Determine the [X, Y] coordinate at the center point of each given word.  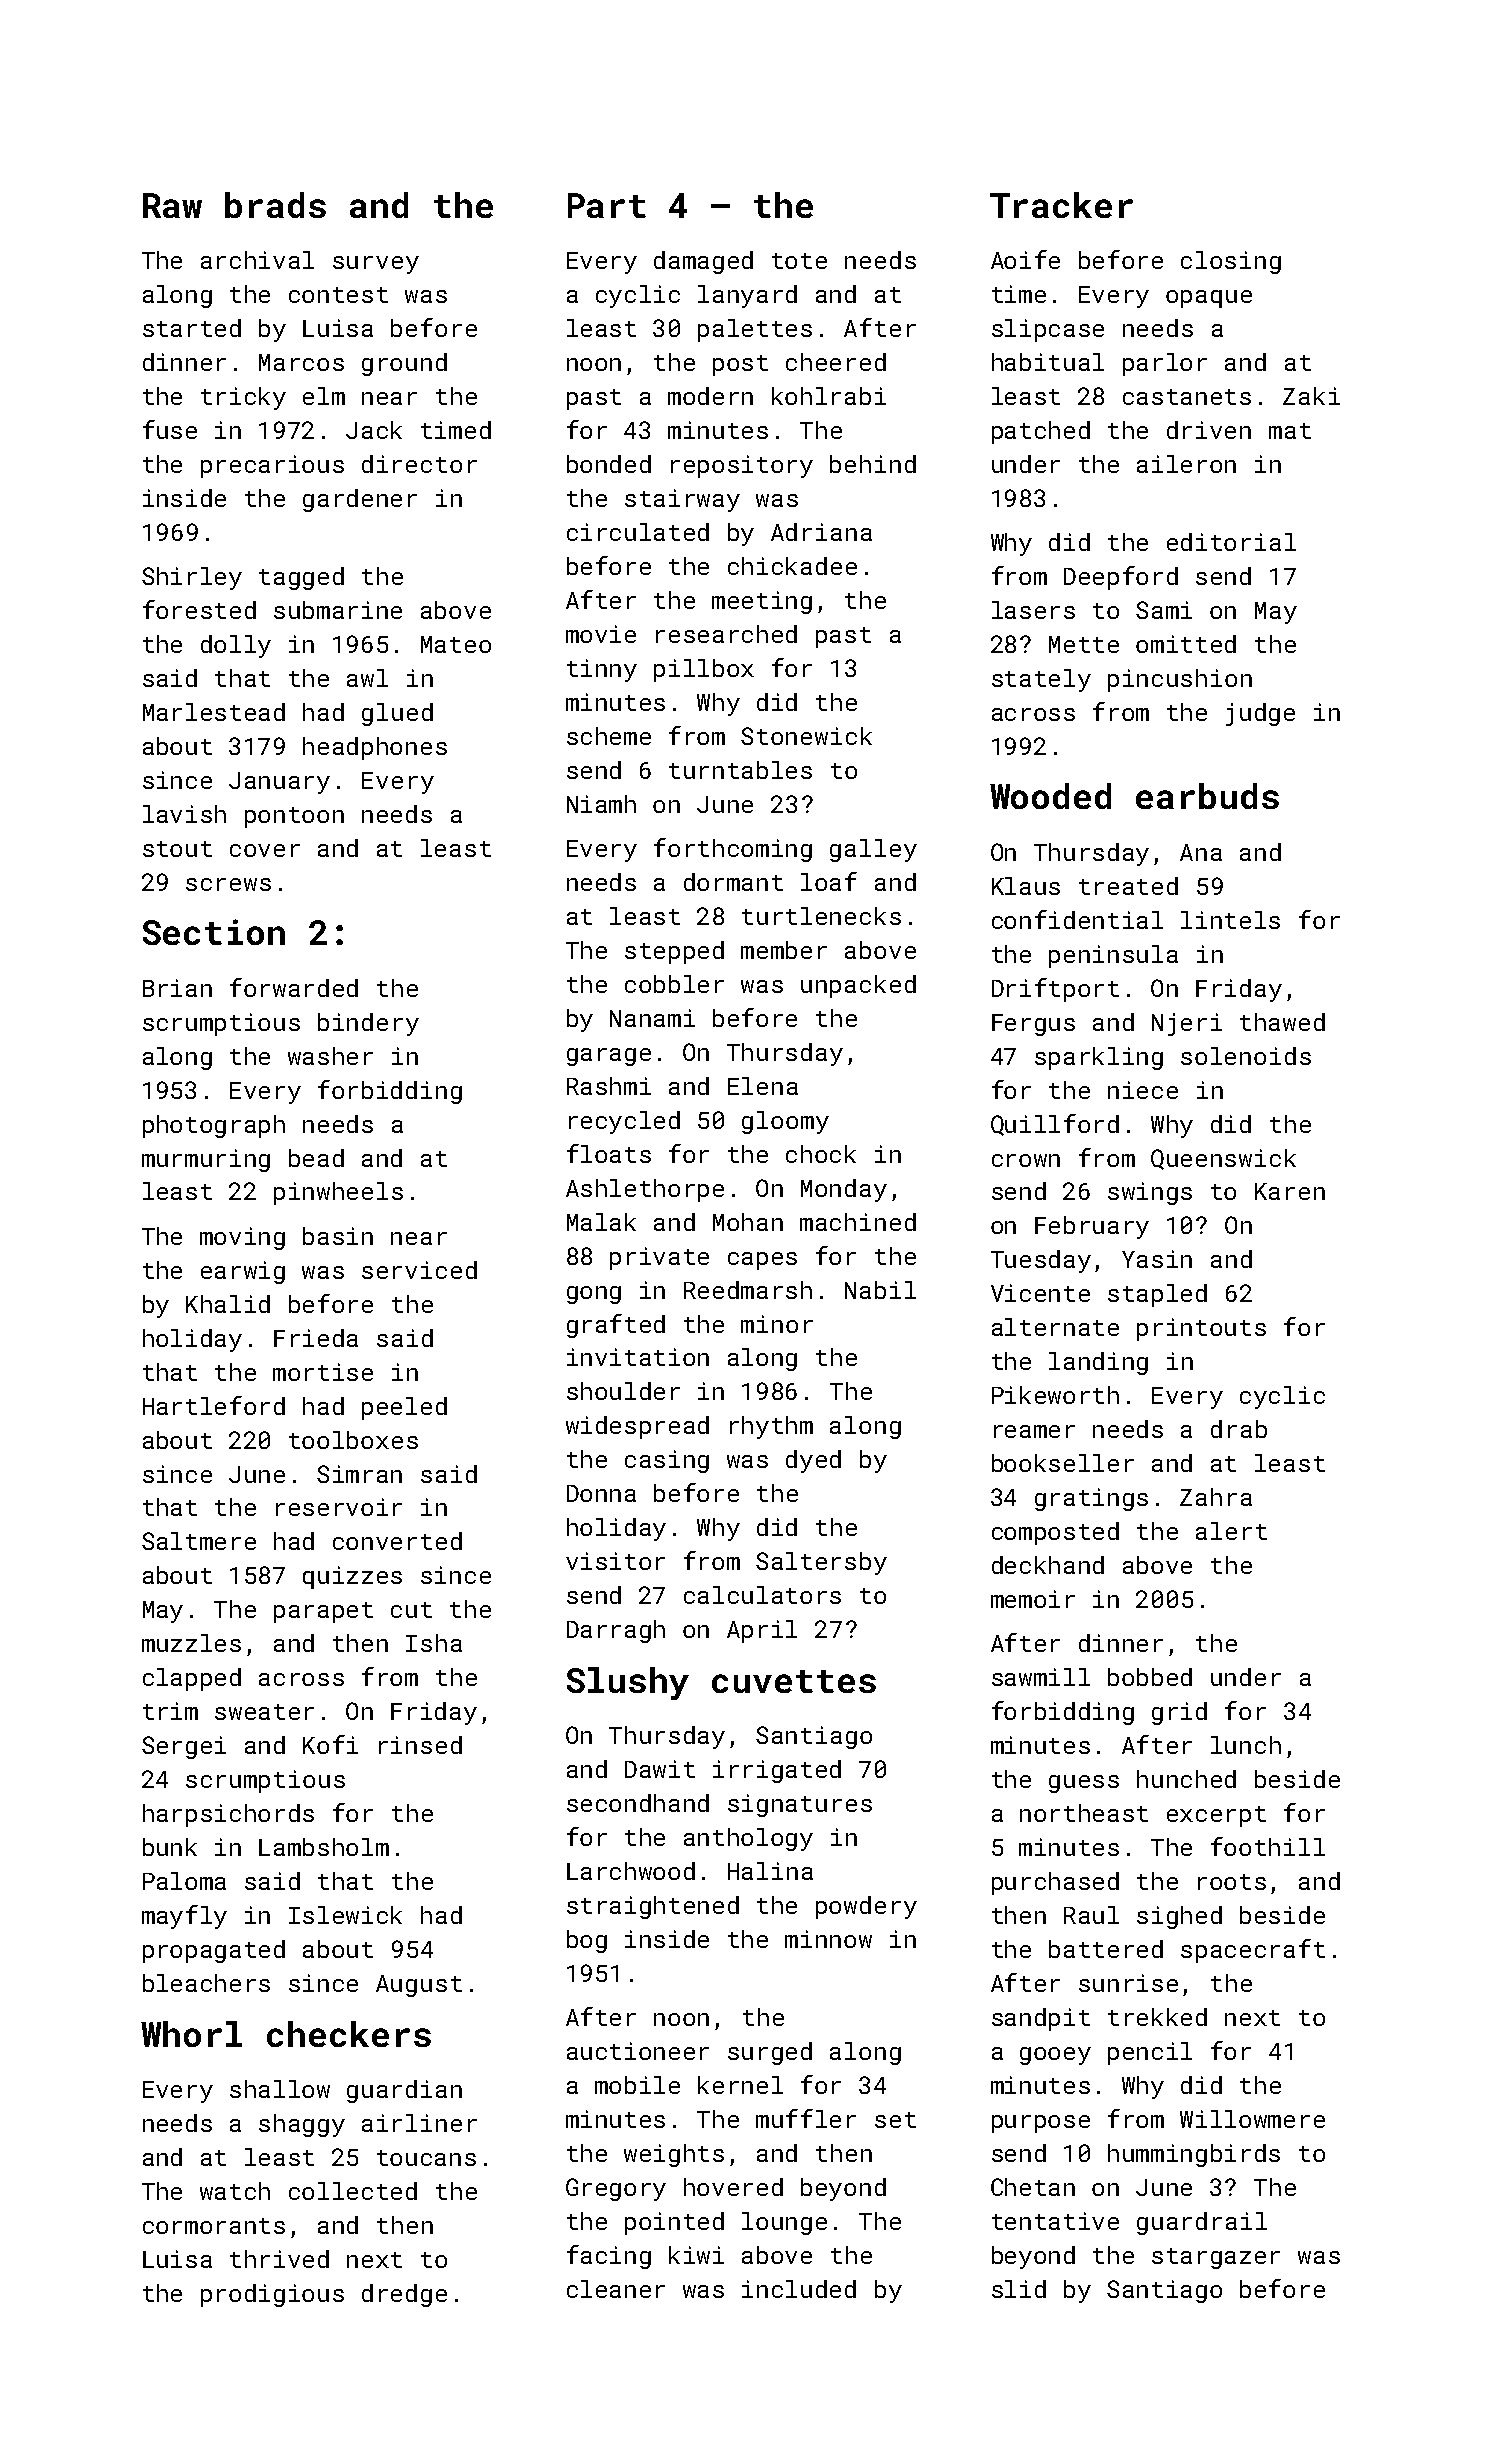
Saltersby [821, 1563]
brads [275, 205]
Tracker [1061, 205]
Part [607, 205]
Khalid [228, 1304]
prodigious [272, 2295]
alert [1231, 1531]
